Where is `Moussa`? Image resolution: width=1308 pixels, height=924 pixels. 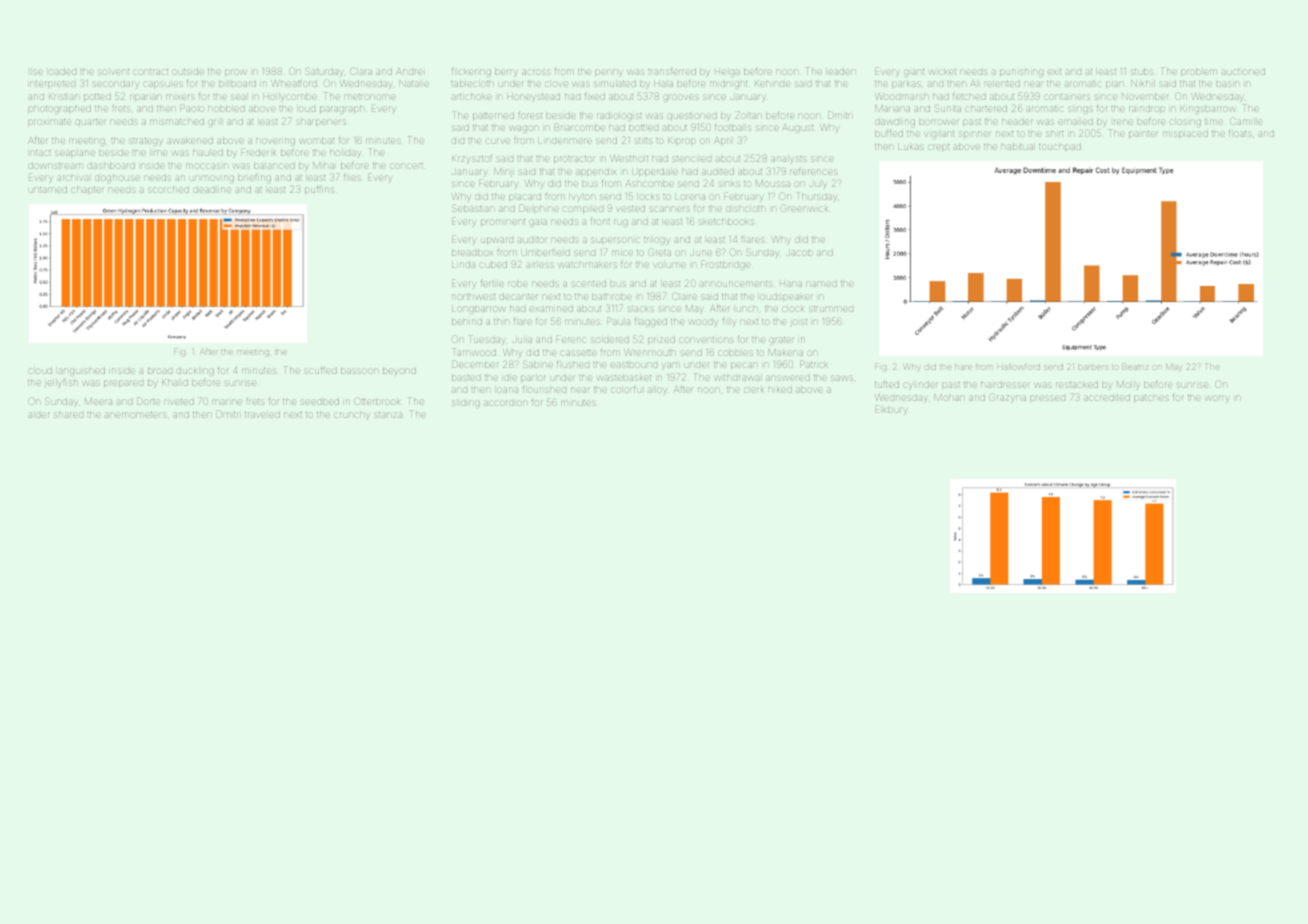 Moussa is located at coordinates (773, 183).
